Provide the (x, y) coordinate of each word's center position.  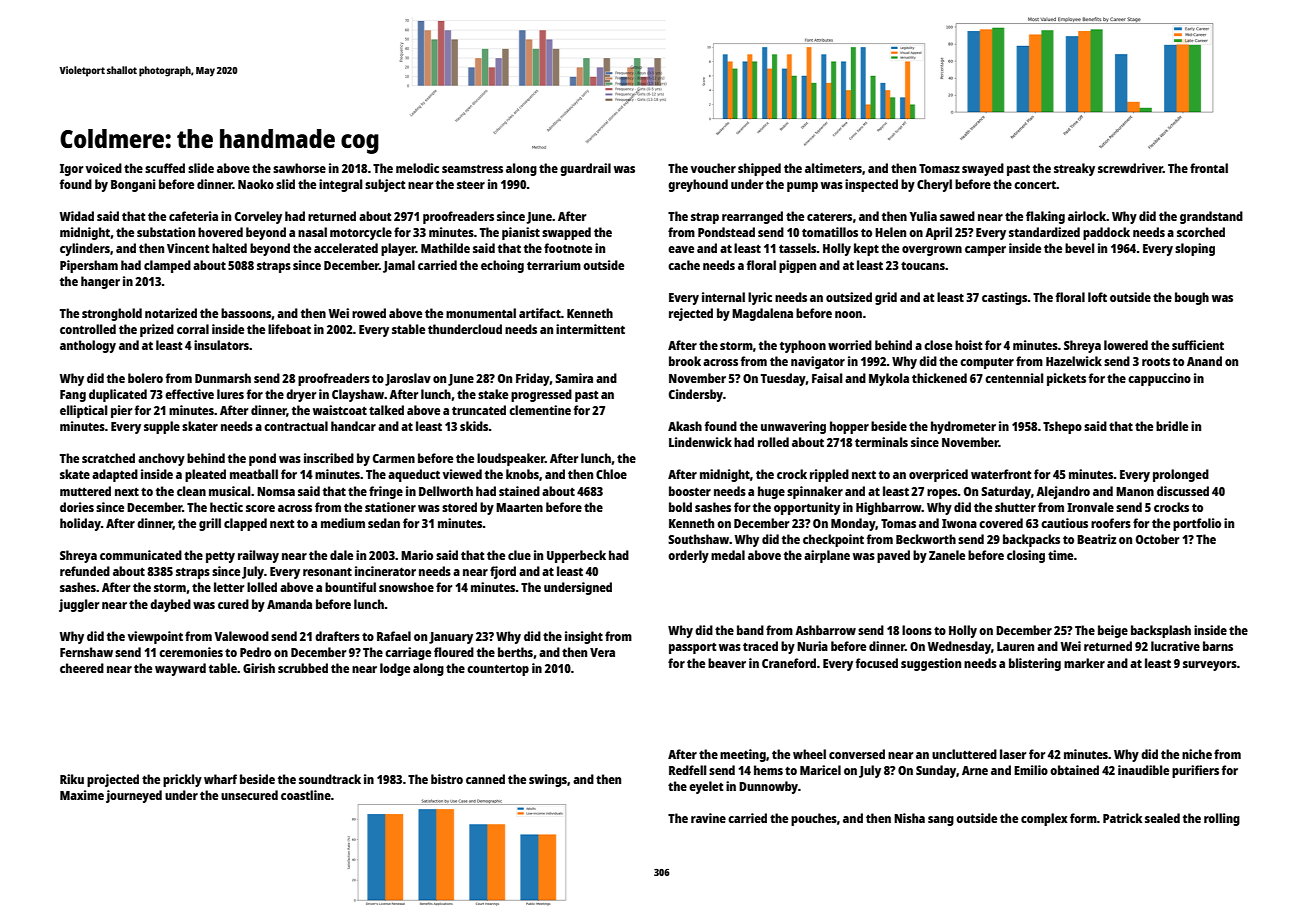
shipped (759, 169)
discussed (1183, 491)
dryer (301, 395)
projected (113, 780)
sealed (1162, 818)
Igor (71, 170)
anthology (88, 346)
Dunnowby (768, 787)
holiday (80, 524)
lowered (1126, 345)
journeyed (134, 796)
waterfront (1001, 474)
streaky (1074, 169)
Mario (417, 555)
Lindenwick (700, 442)
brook (685, 361)
